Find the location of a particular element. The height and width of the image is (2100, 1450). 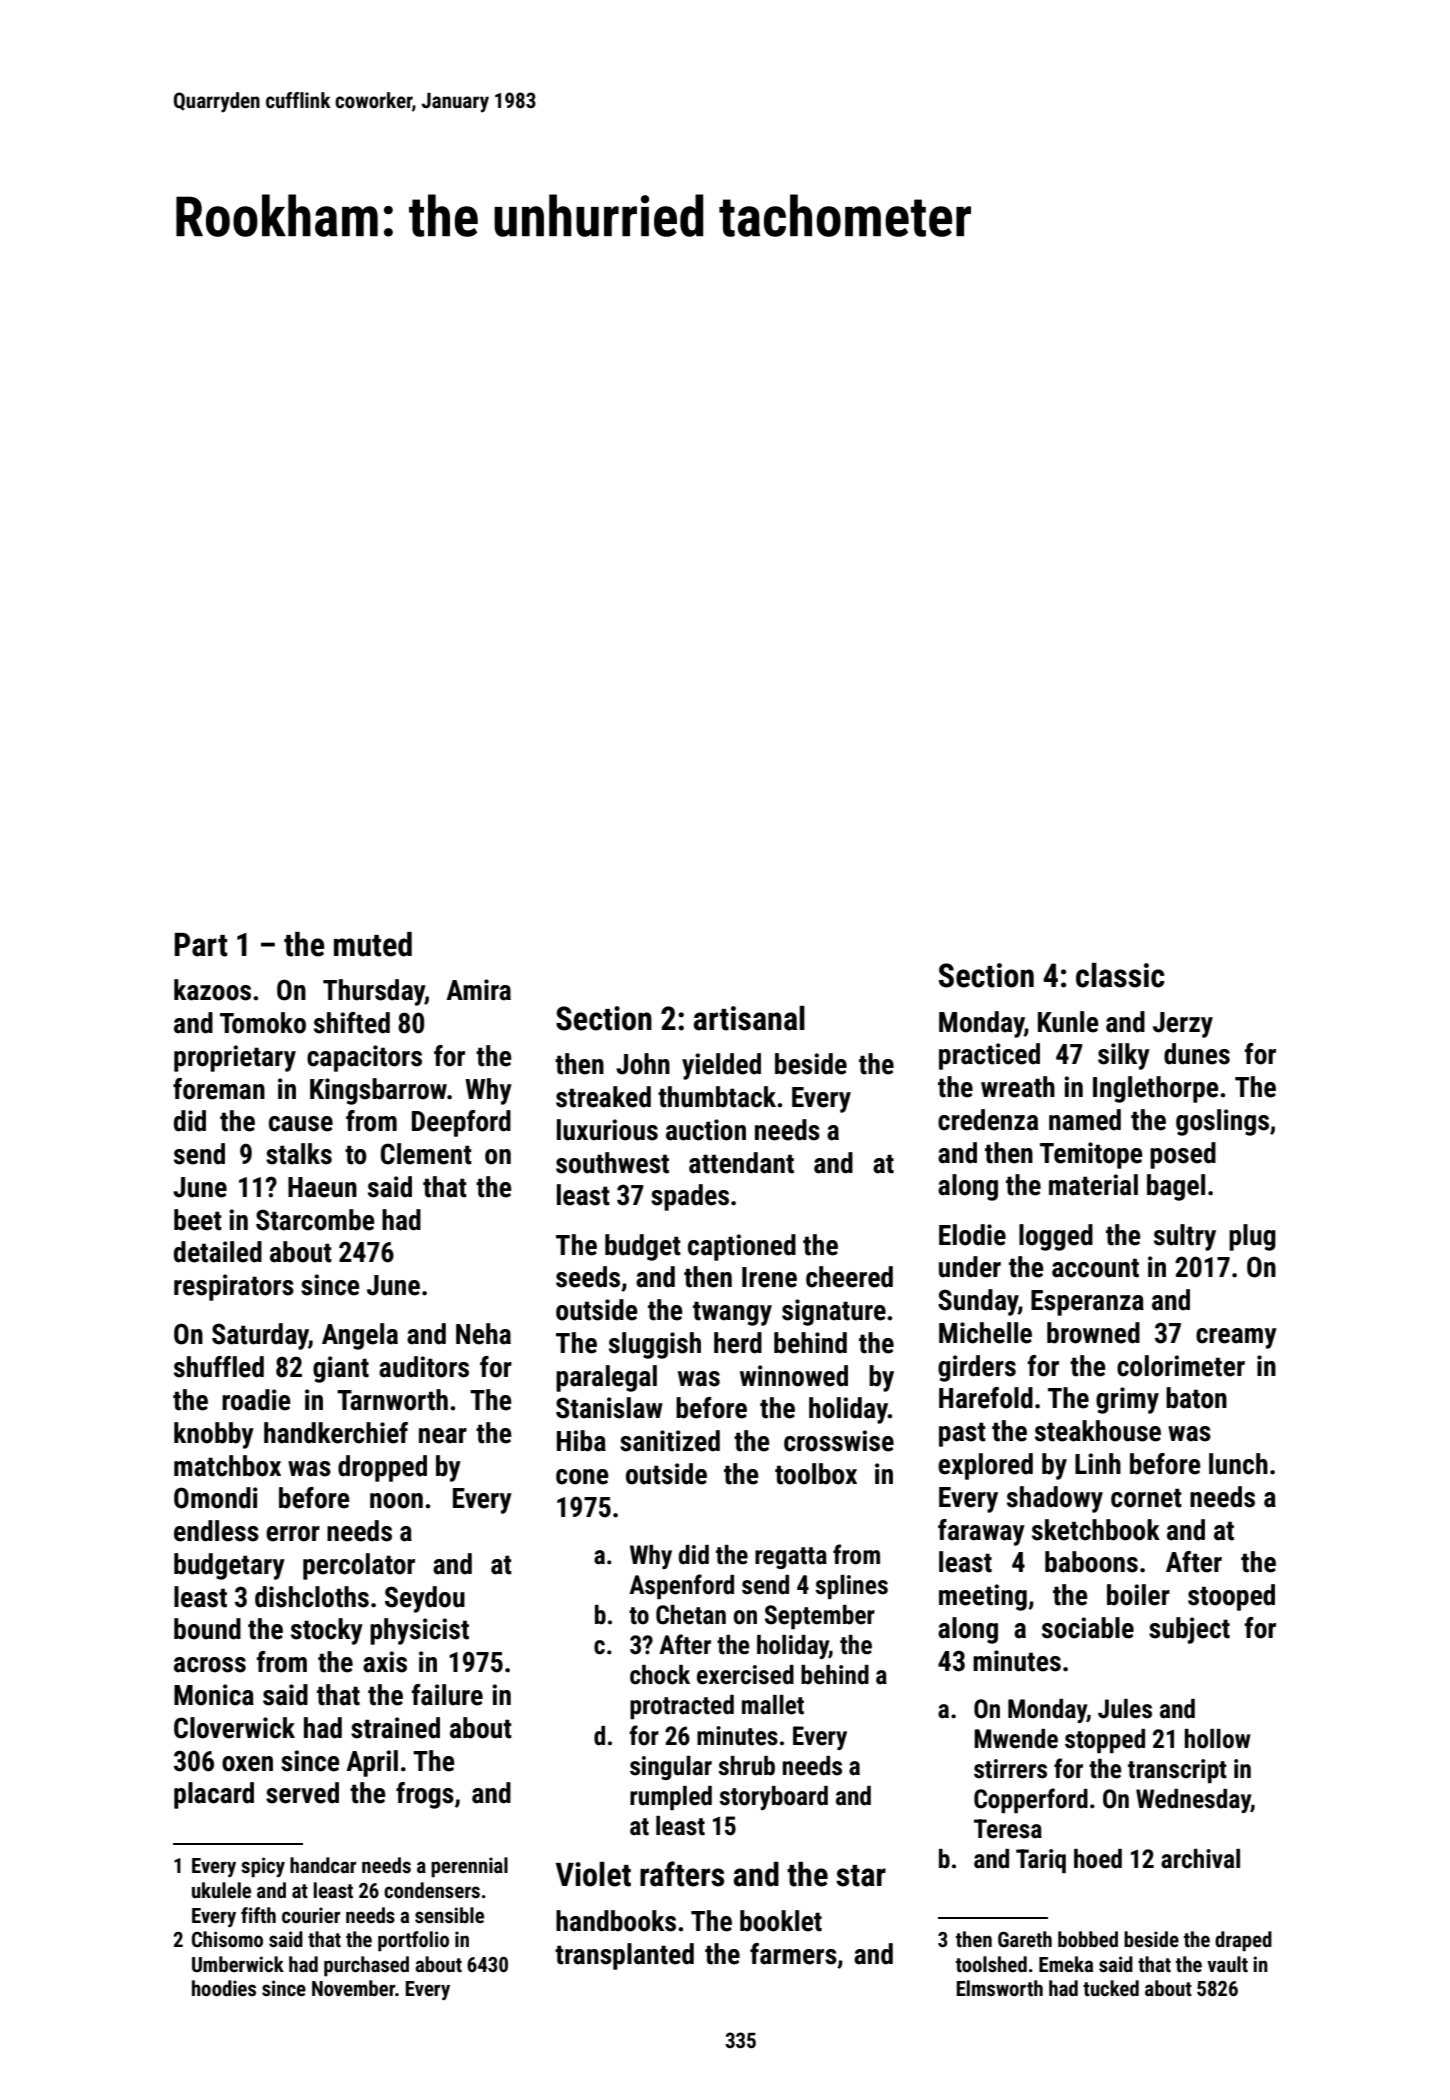

spicy is located at coordinates (263, 1867).
